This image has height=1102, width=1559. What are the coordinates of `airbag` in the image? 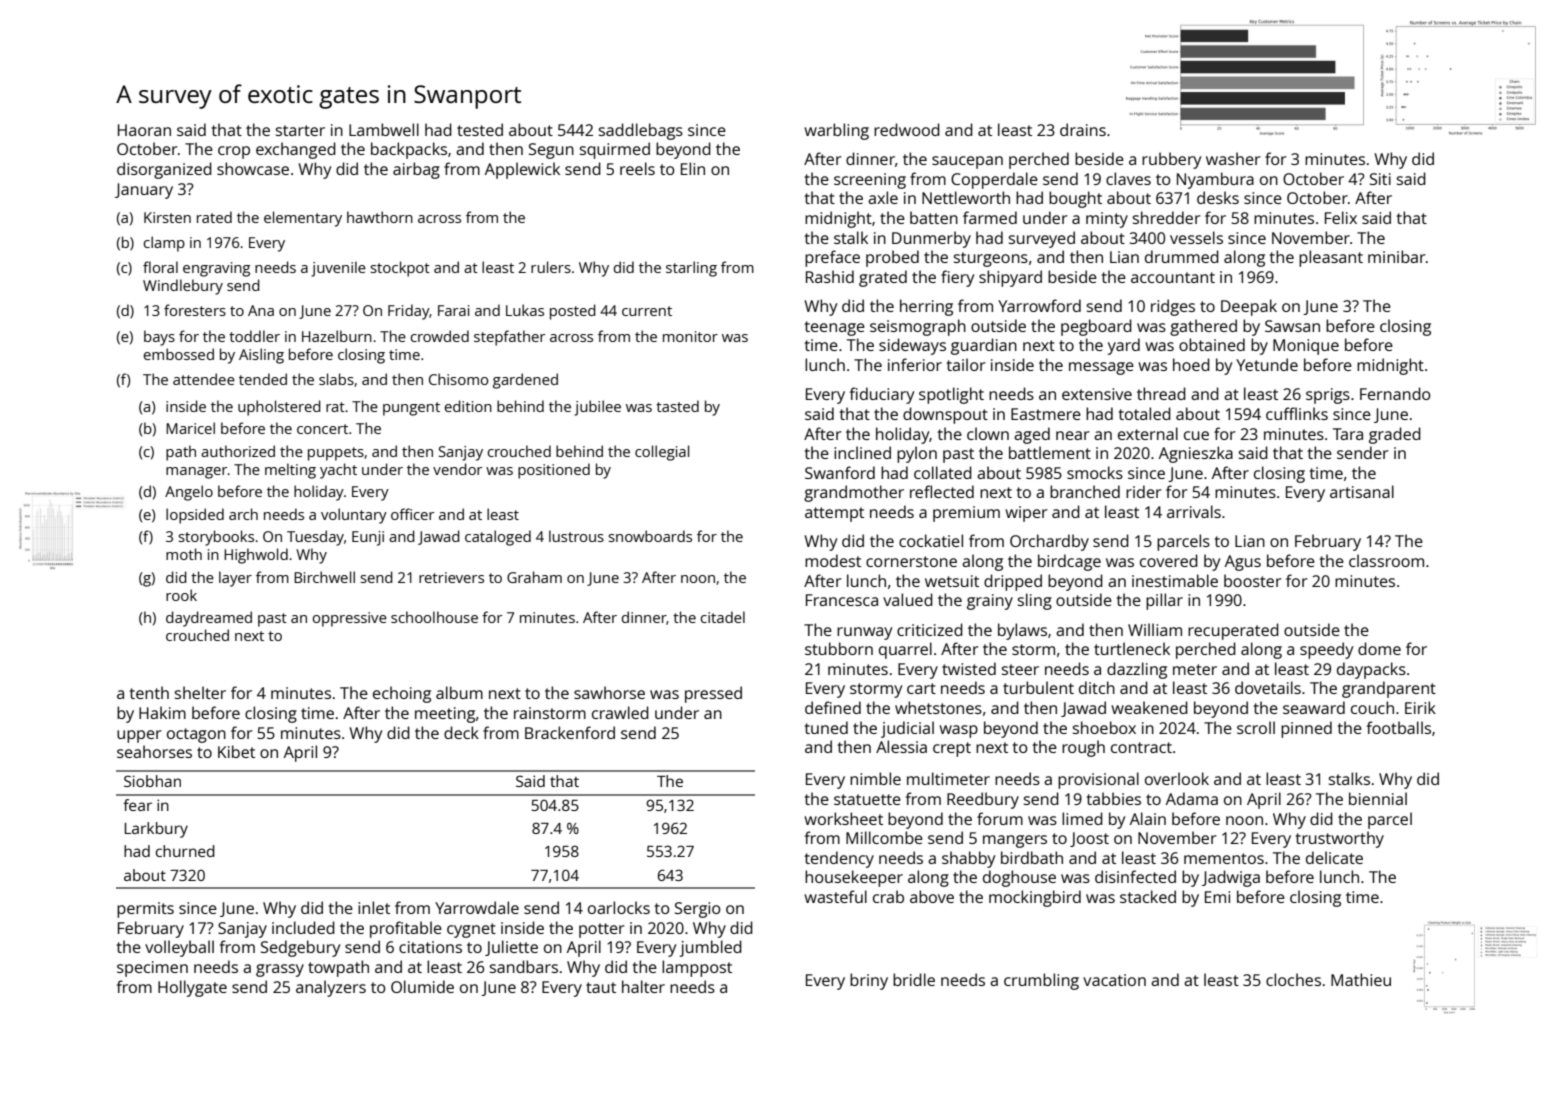 It's located at (416, 170).
